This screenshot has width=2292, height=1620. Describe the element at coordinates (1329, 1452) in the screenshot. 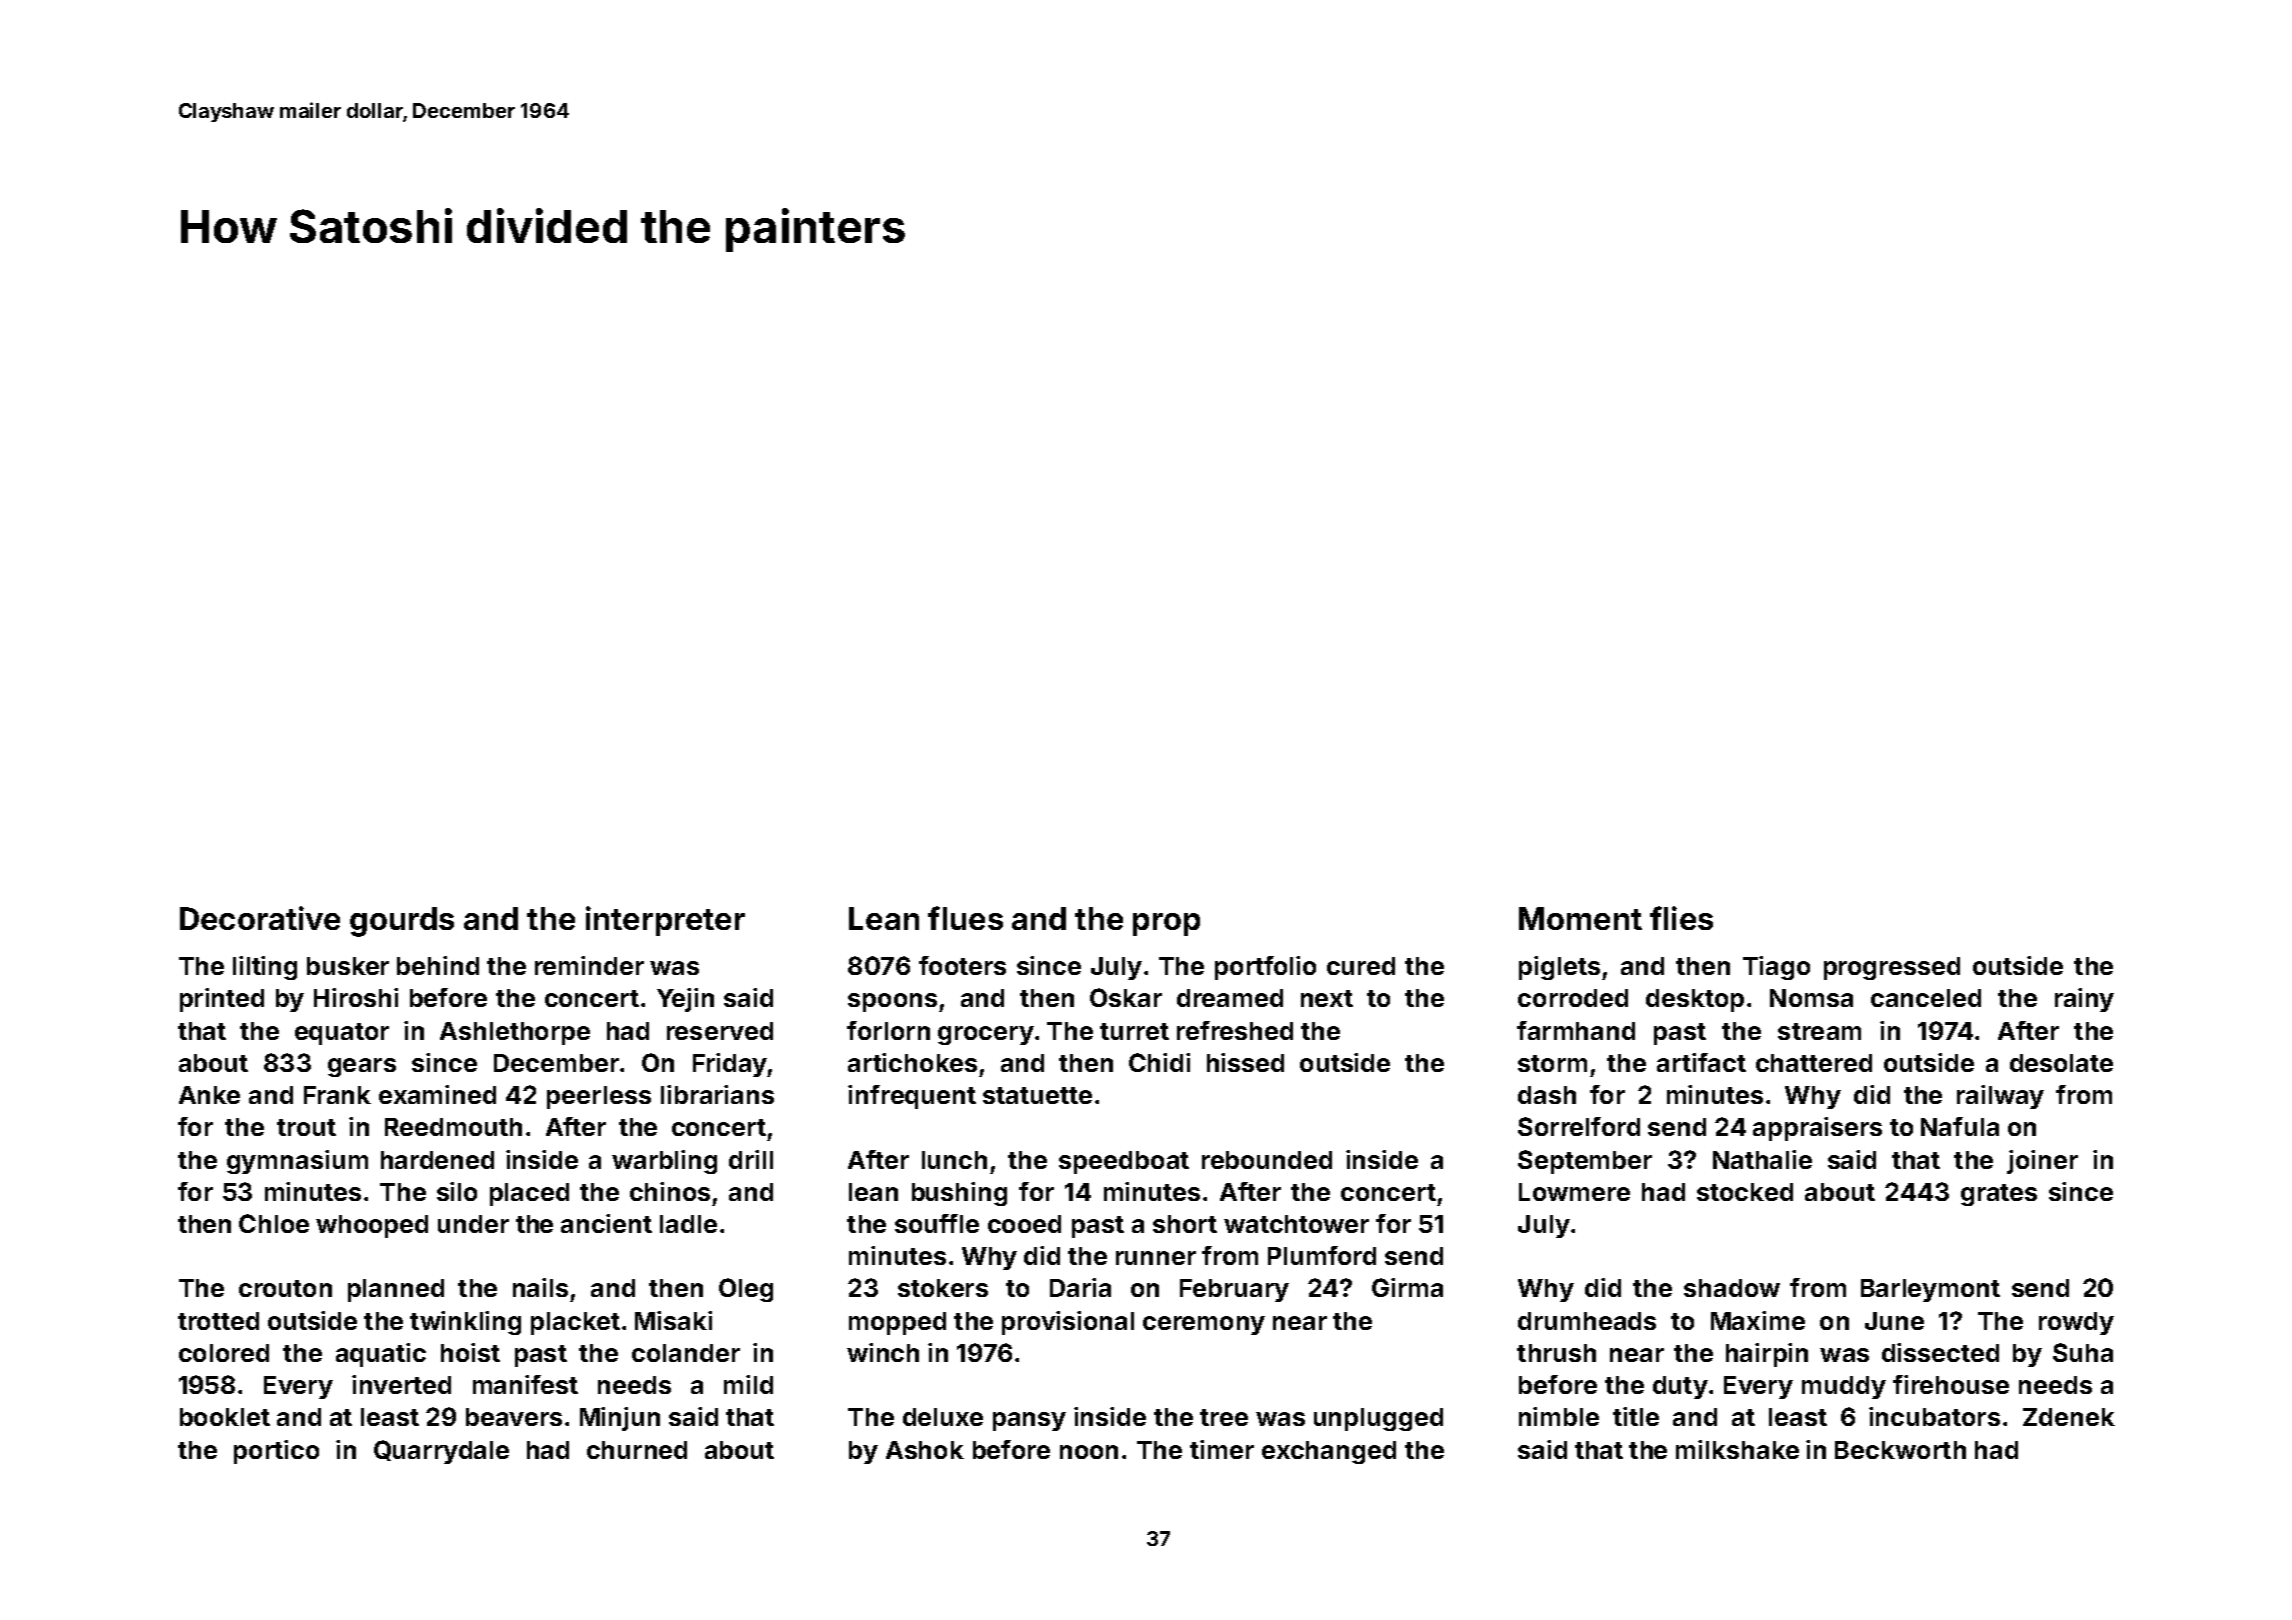

I see `exchanged` at that location.
